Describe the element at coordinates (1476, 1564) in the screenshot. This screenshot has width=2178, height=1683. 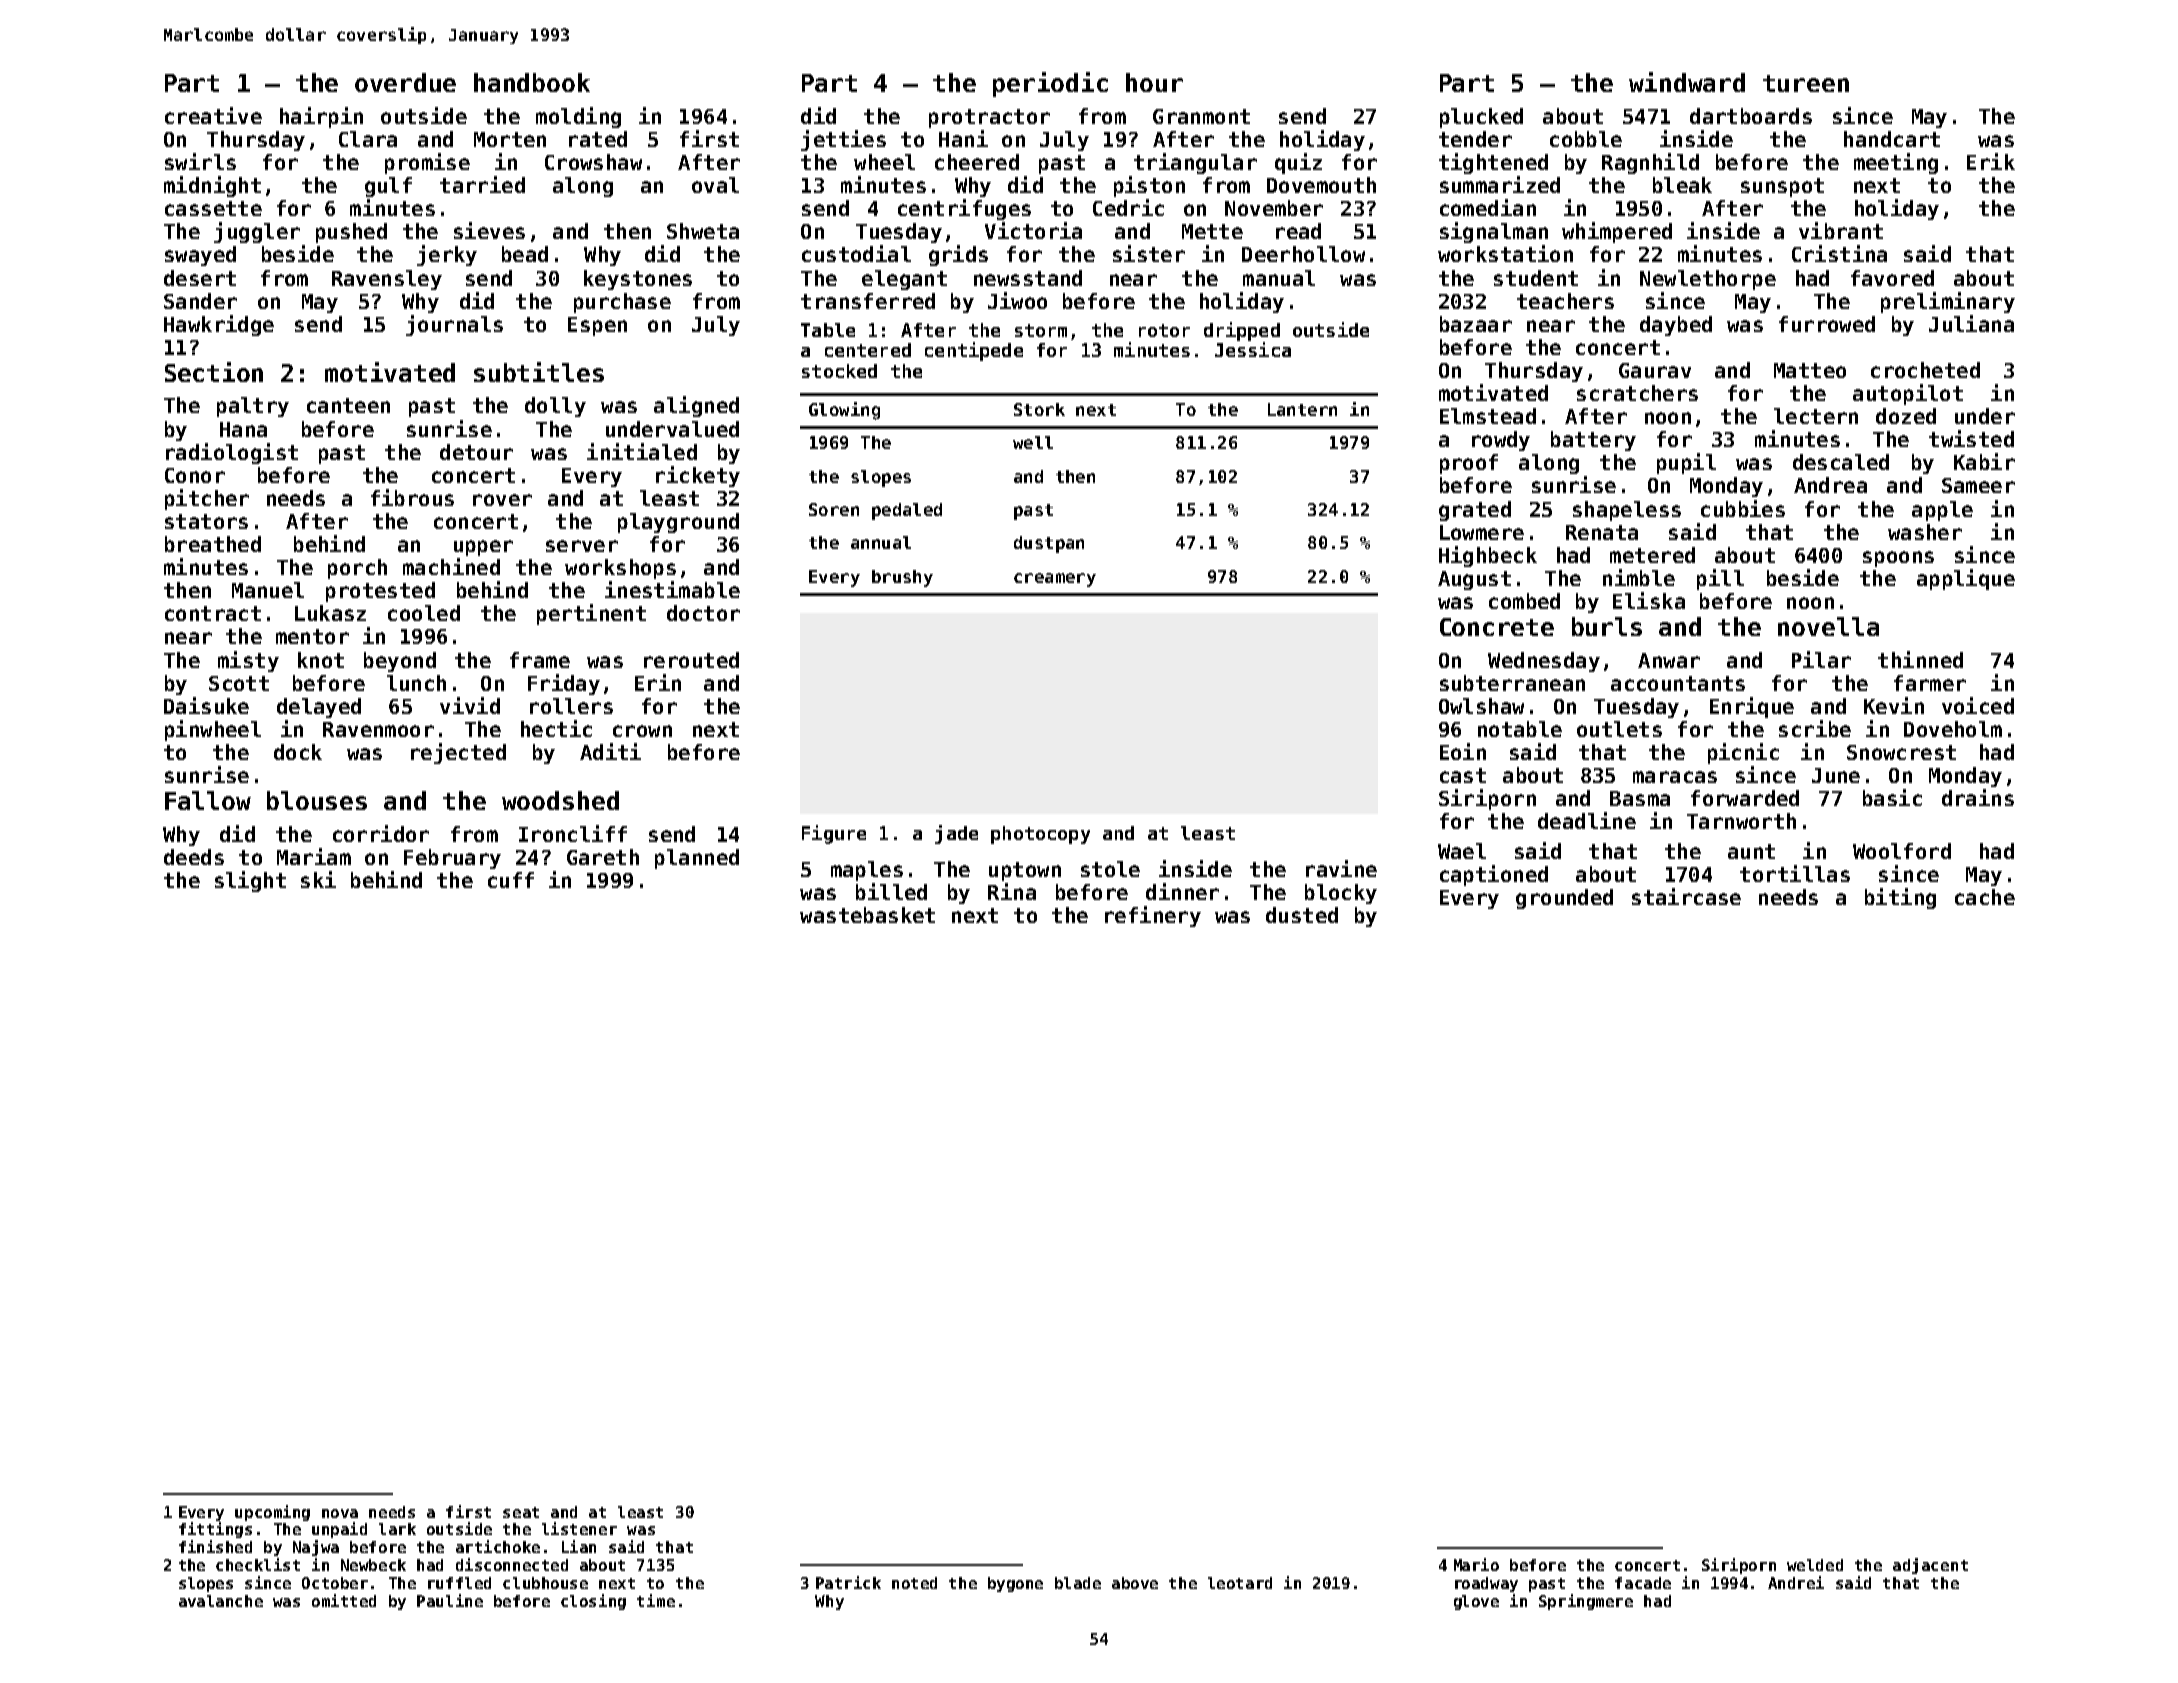
I see `Mario` at that location.
